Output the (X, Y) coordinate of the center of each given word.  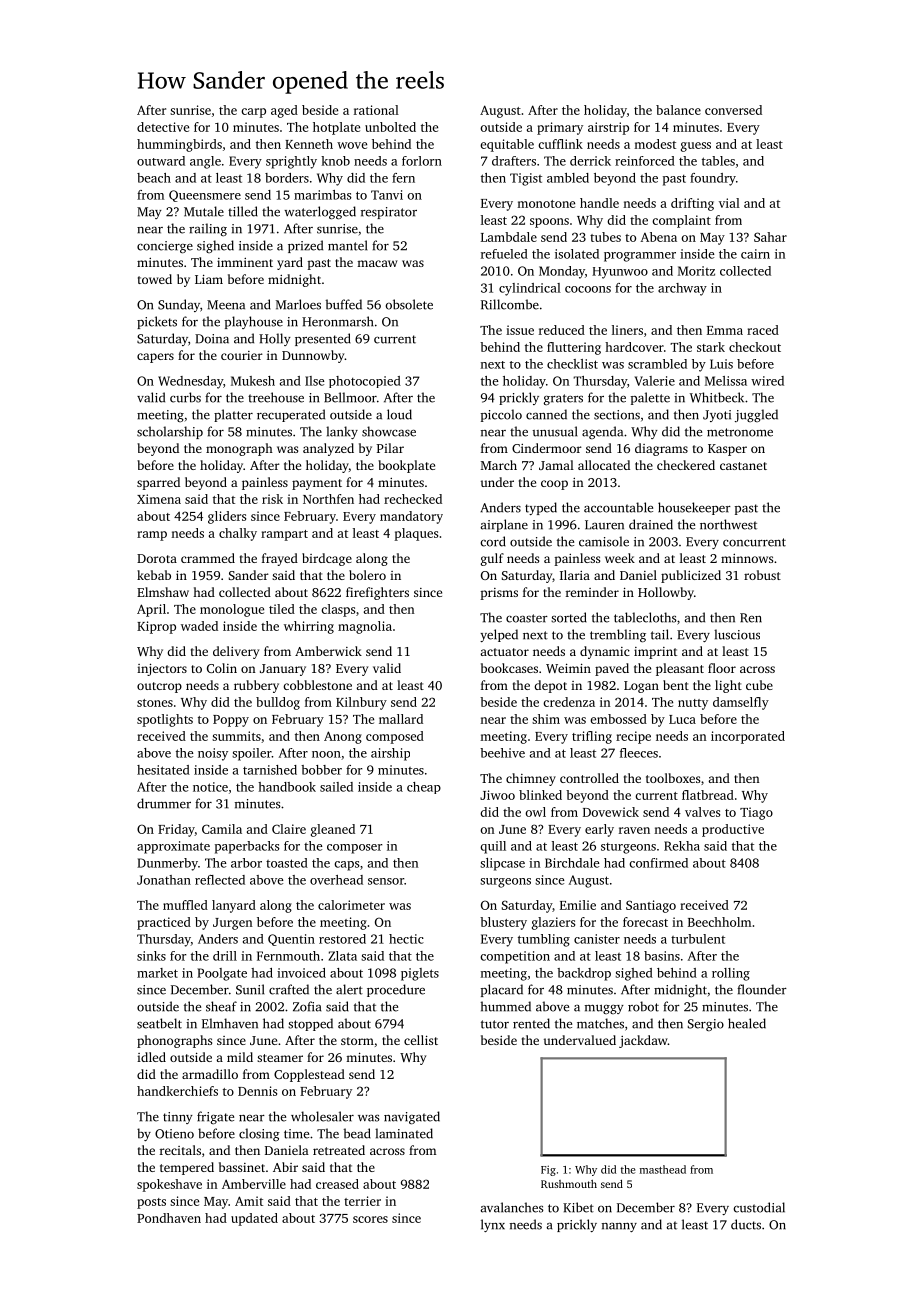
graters (563, 399)
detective (163, 127)
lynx (493, 1225)
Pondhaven (169, 1218)
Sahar (770, 237)
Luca (682, 719)
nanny (619, 1227)
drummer (164, 803)
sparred (158, 483)
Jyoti (717, 416)
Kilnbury (361, 703)
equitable (507, 145)
